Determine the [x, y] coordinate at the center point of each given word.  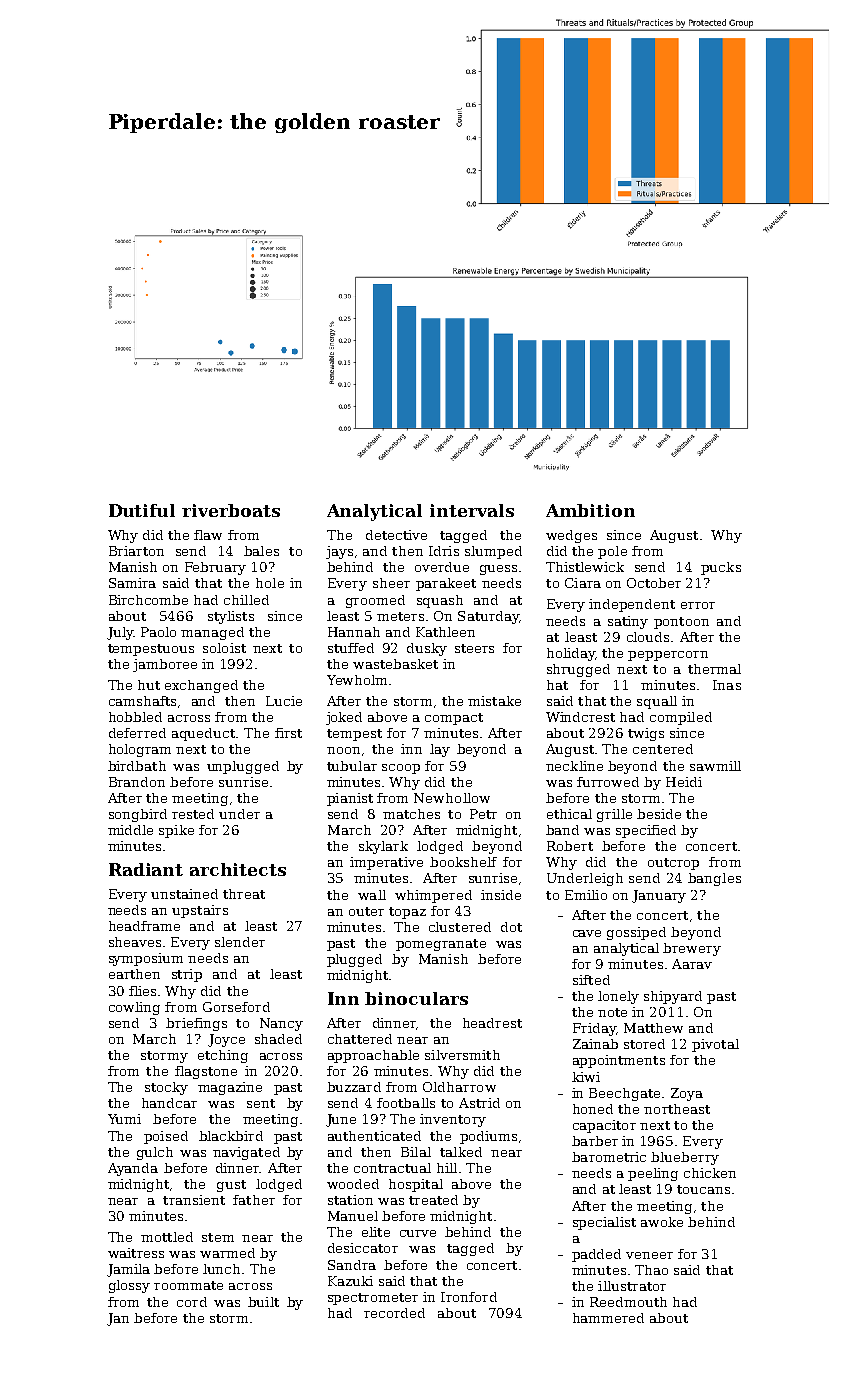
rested [193, 814]
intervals [472, 510]
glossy [129, 1286]
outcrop [673, 864]
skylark [383, 847]
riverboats [231, 510]
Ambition [590, 510]
